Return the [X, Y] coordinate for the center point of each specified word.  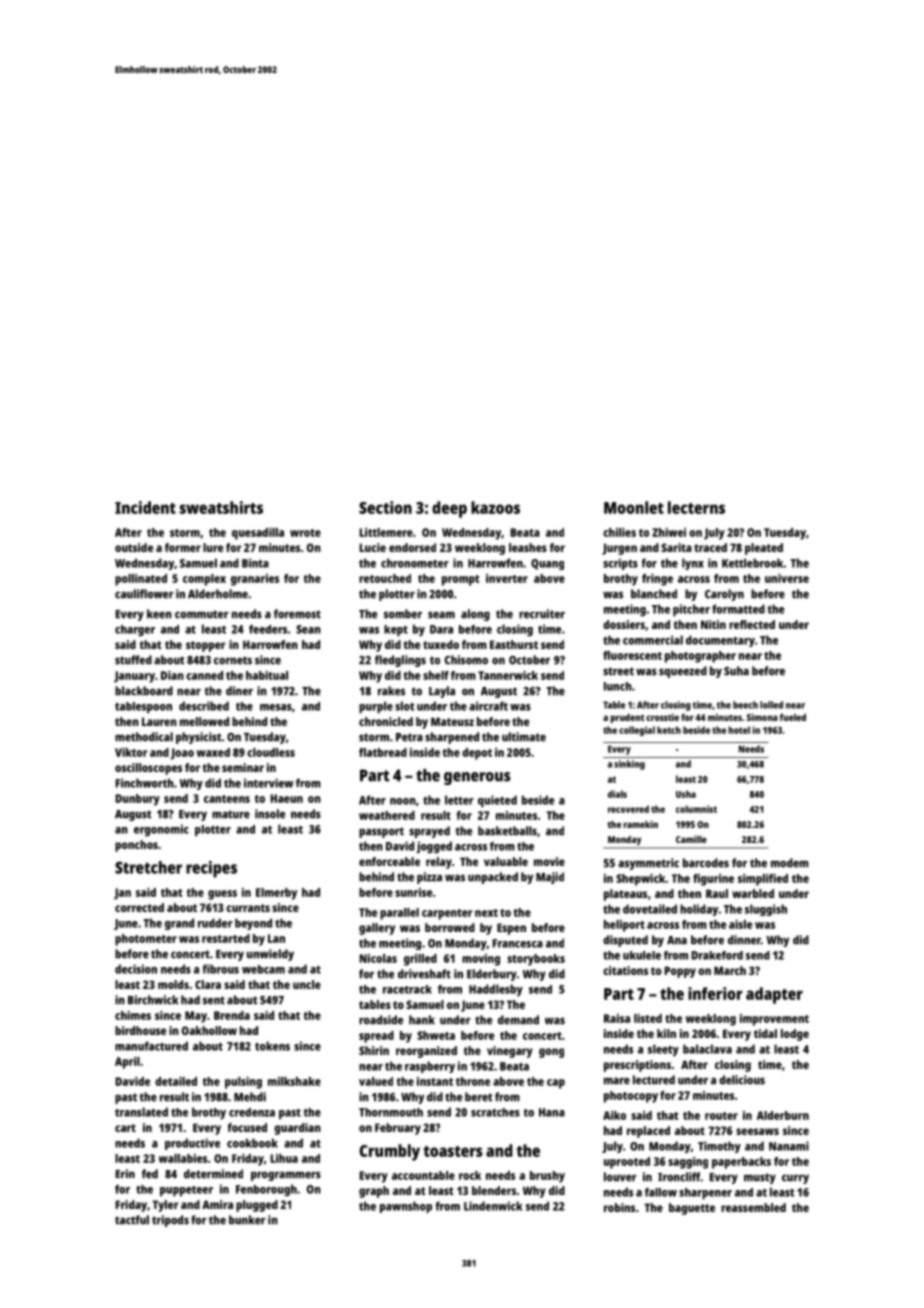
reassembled [753, 1207]
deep [449, 509]
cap [556, 1084]
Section [385, 507]
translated [141, 1112]
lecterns [696, 507]
